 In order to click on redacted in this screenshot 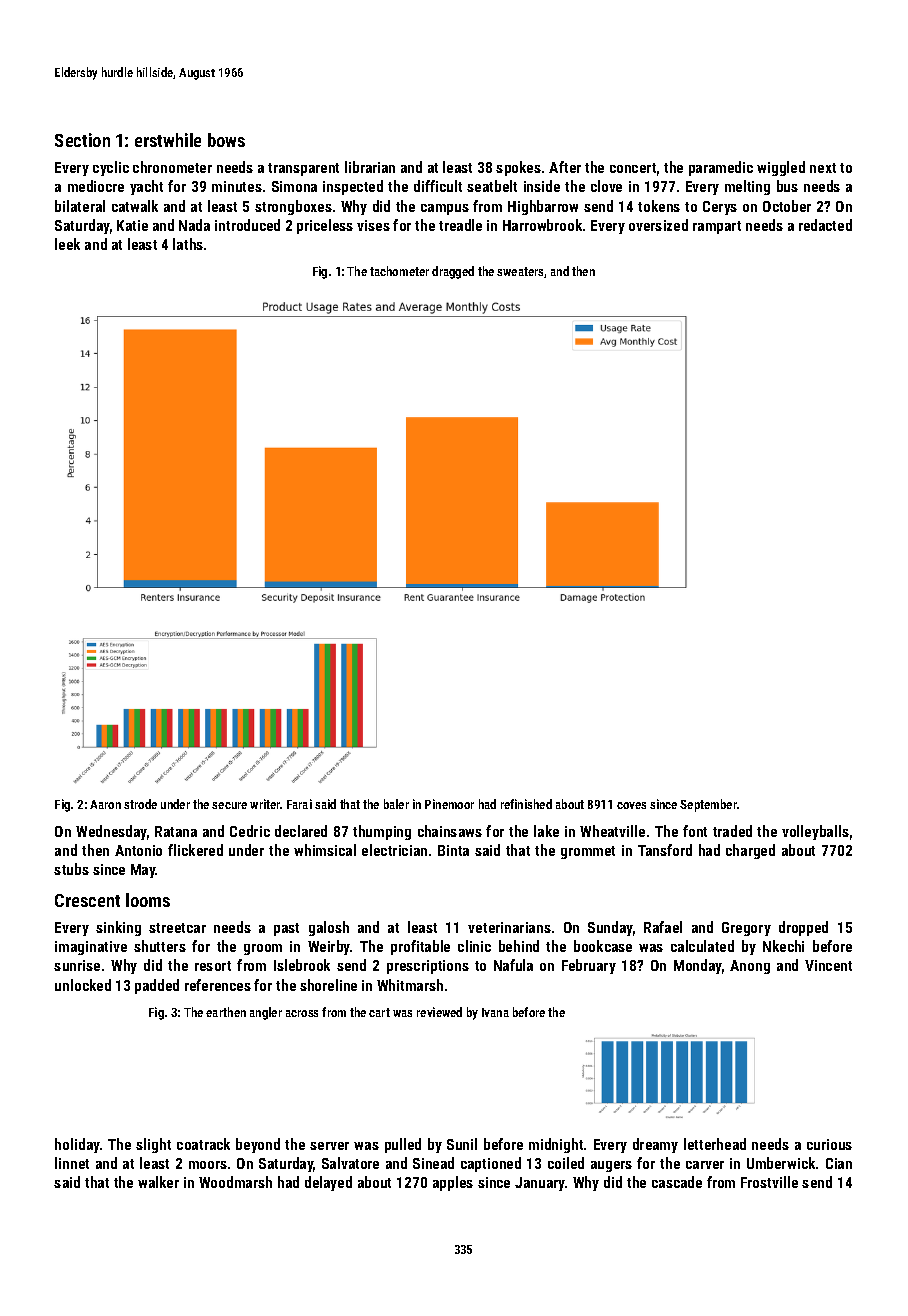, I will do `click(825, 225)`.
